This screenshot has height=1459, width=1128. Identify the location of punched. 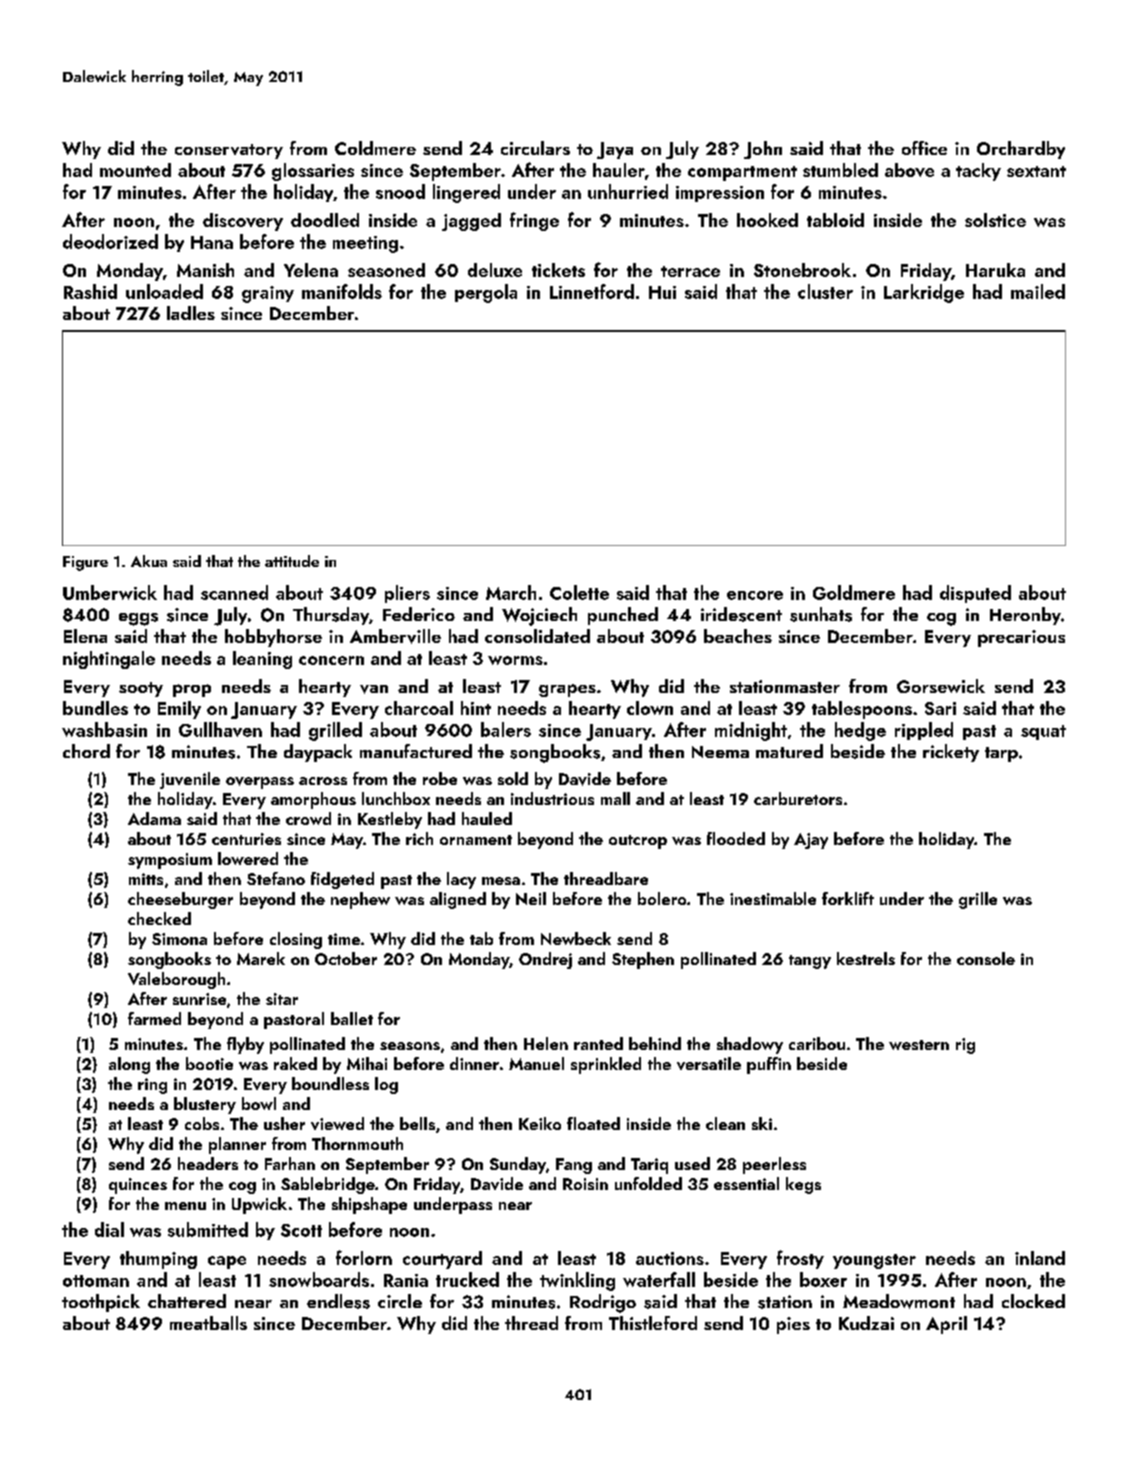
(623, 616).
